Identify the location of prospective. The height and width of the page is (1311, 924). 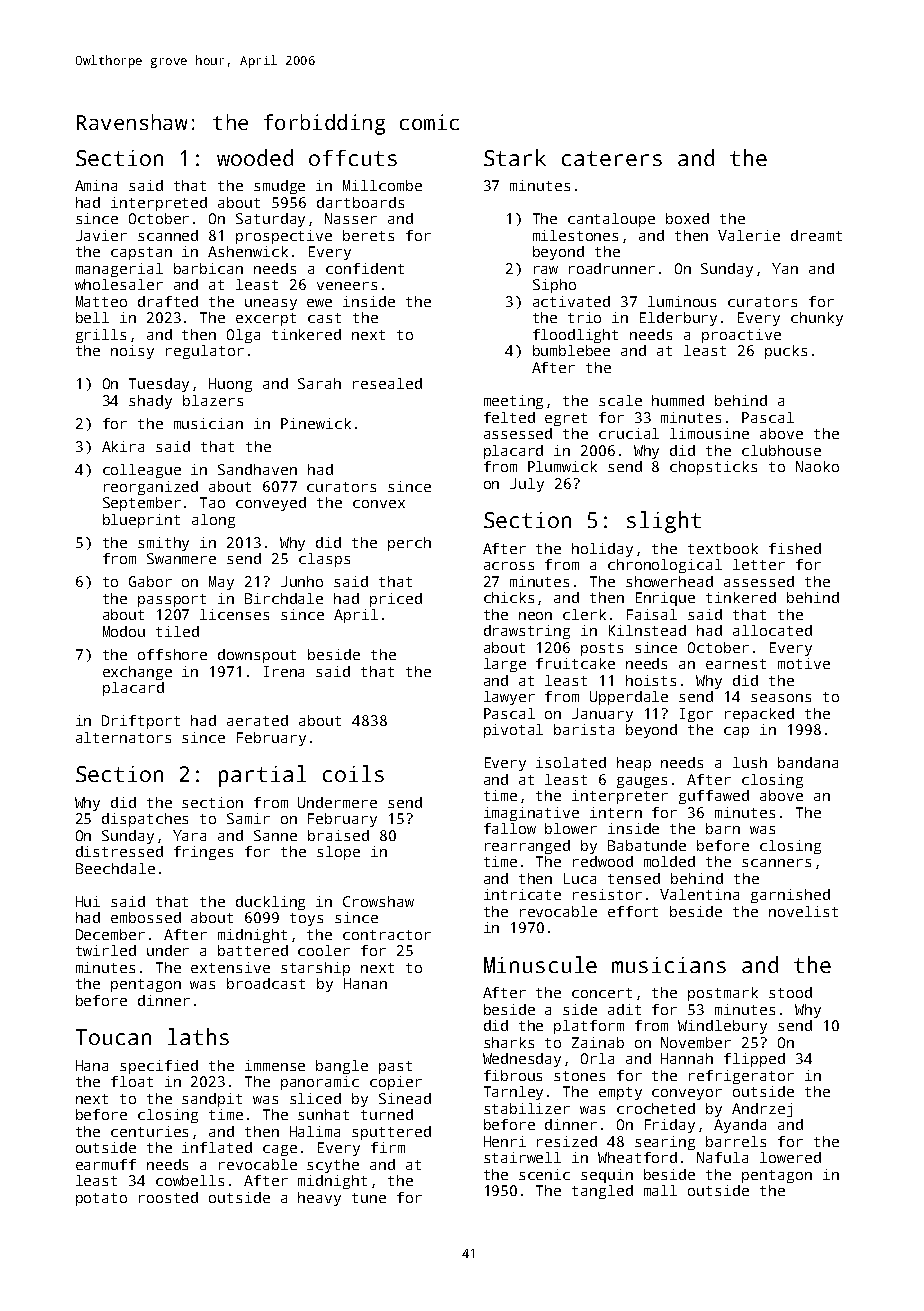
(284, 237).
